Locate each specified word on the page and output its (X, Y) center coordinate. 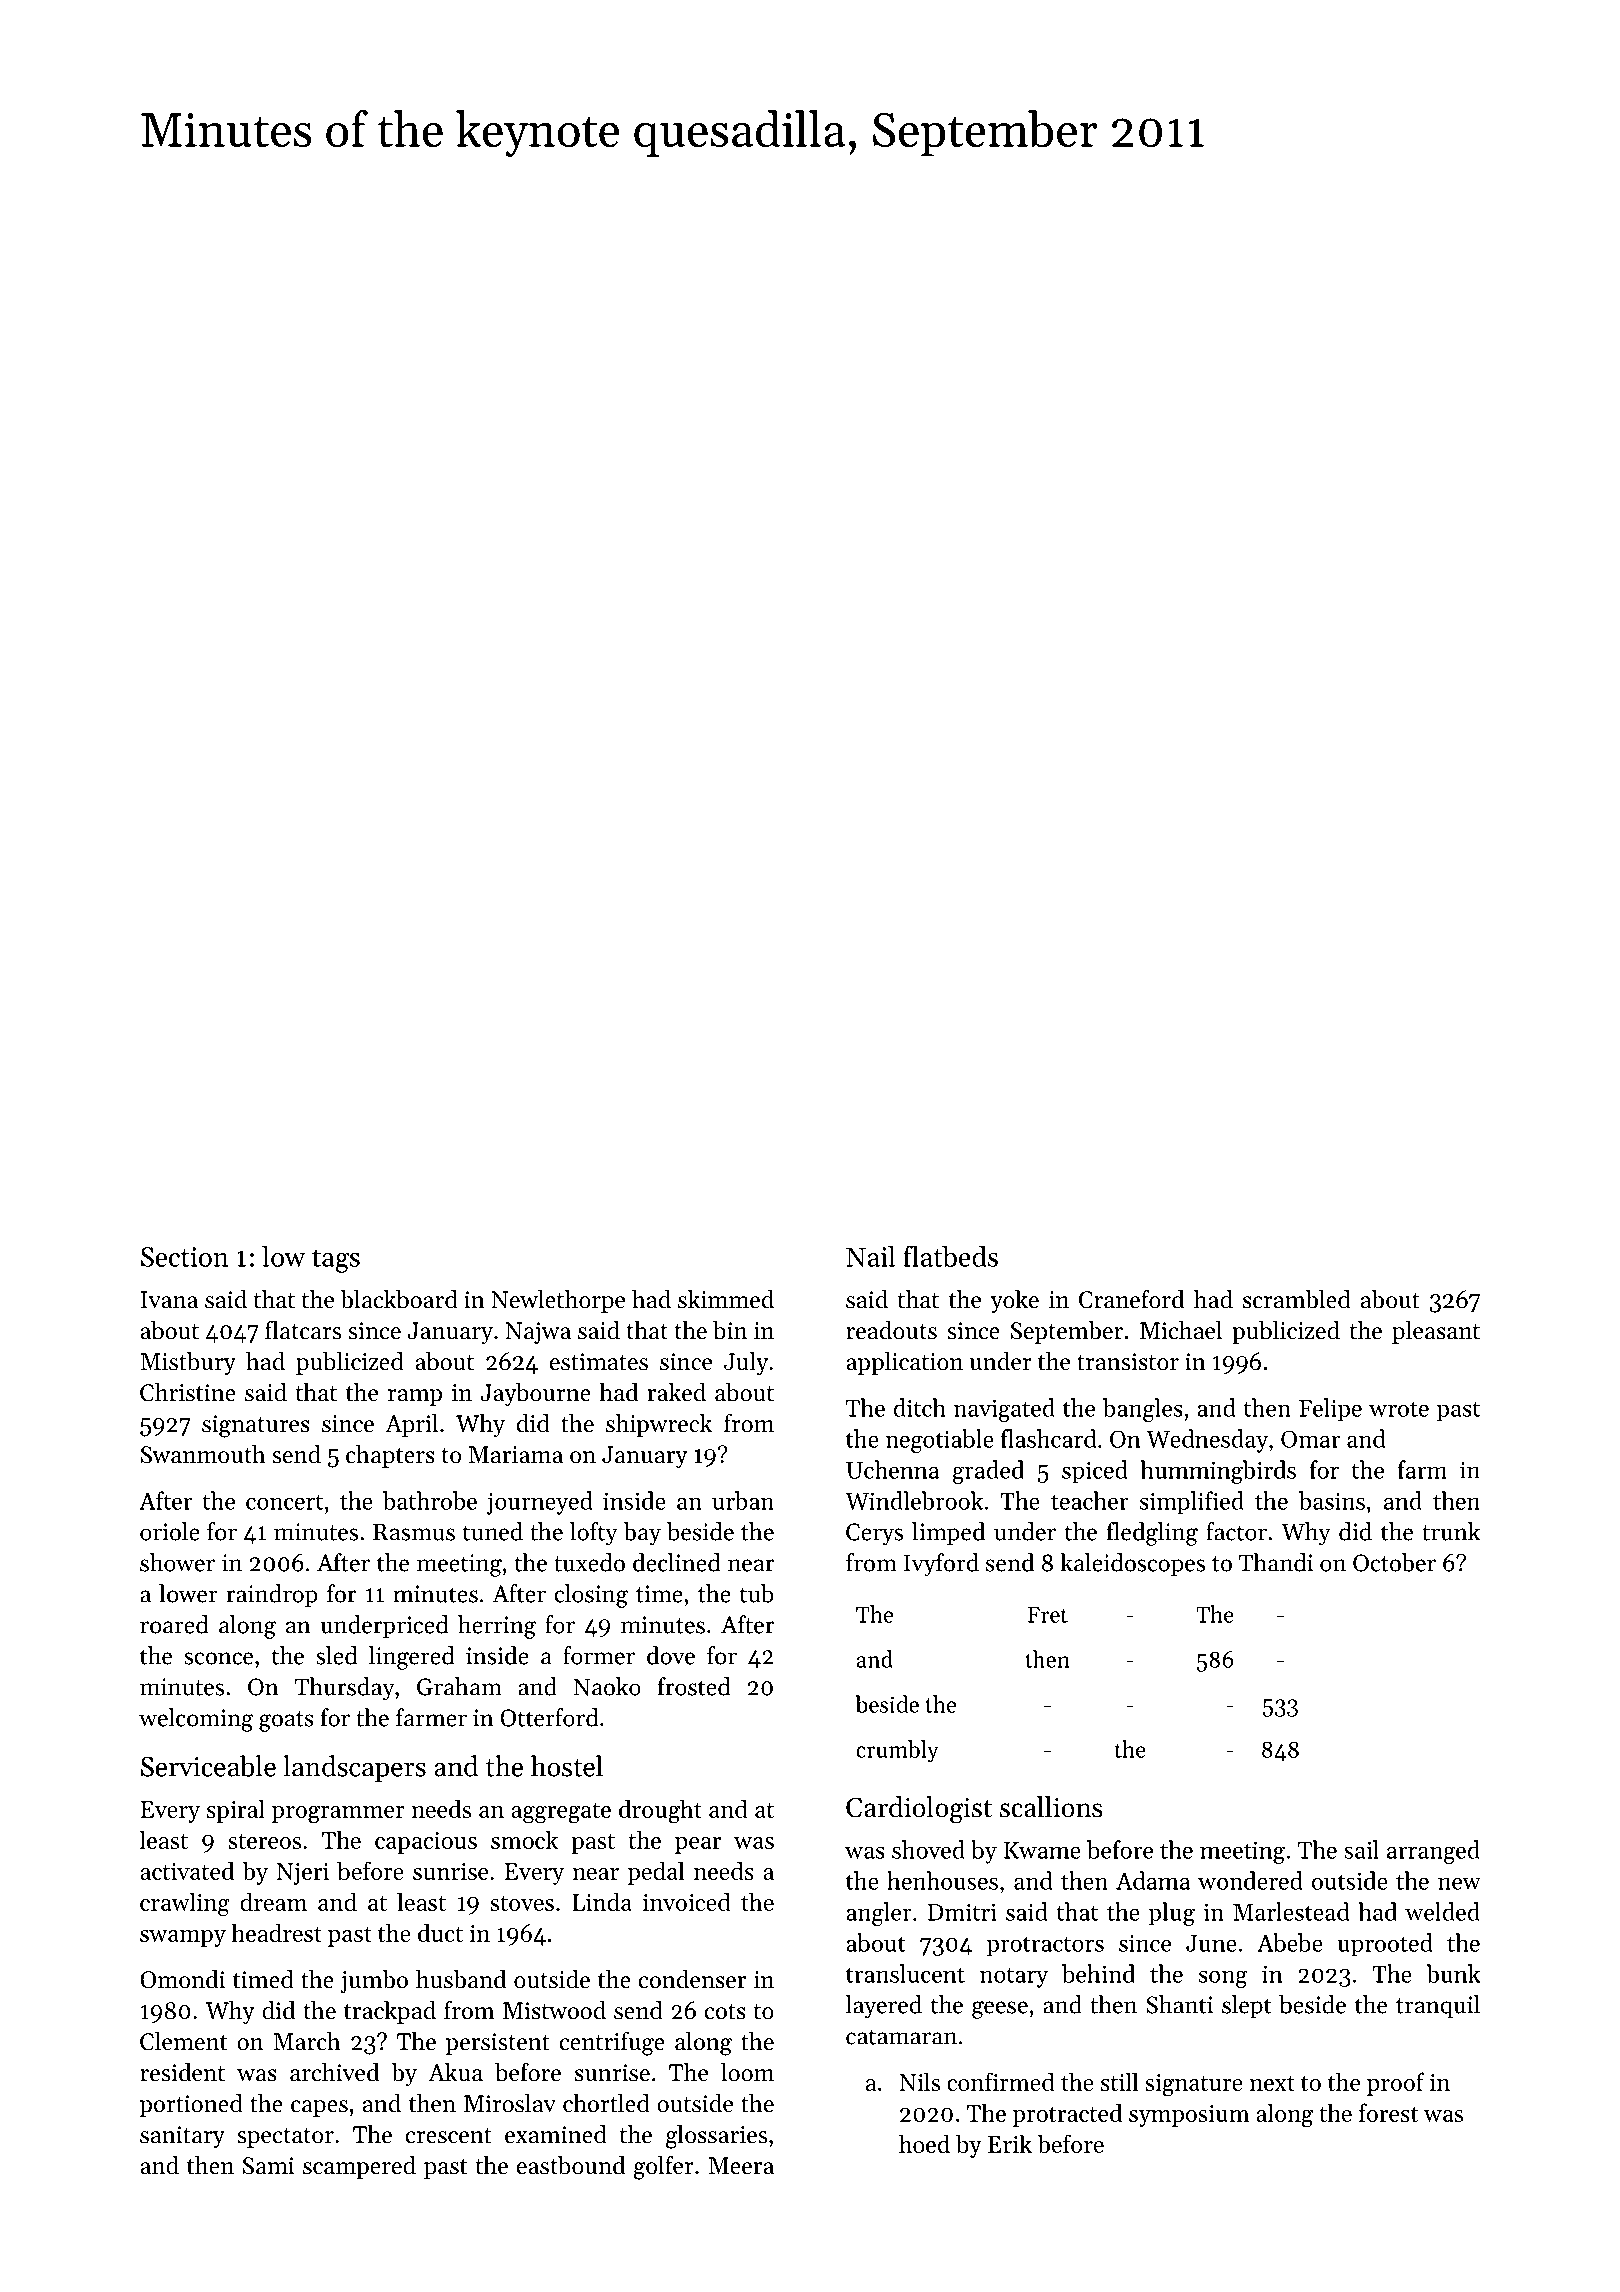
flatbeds (950, 1256)
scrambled (1297, 1299)
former (599, 1655)
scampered (359, 2167)
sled (337, 1655)
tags (336, 1261)
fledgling (1152, 1534)
